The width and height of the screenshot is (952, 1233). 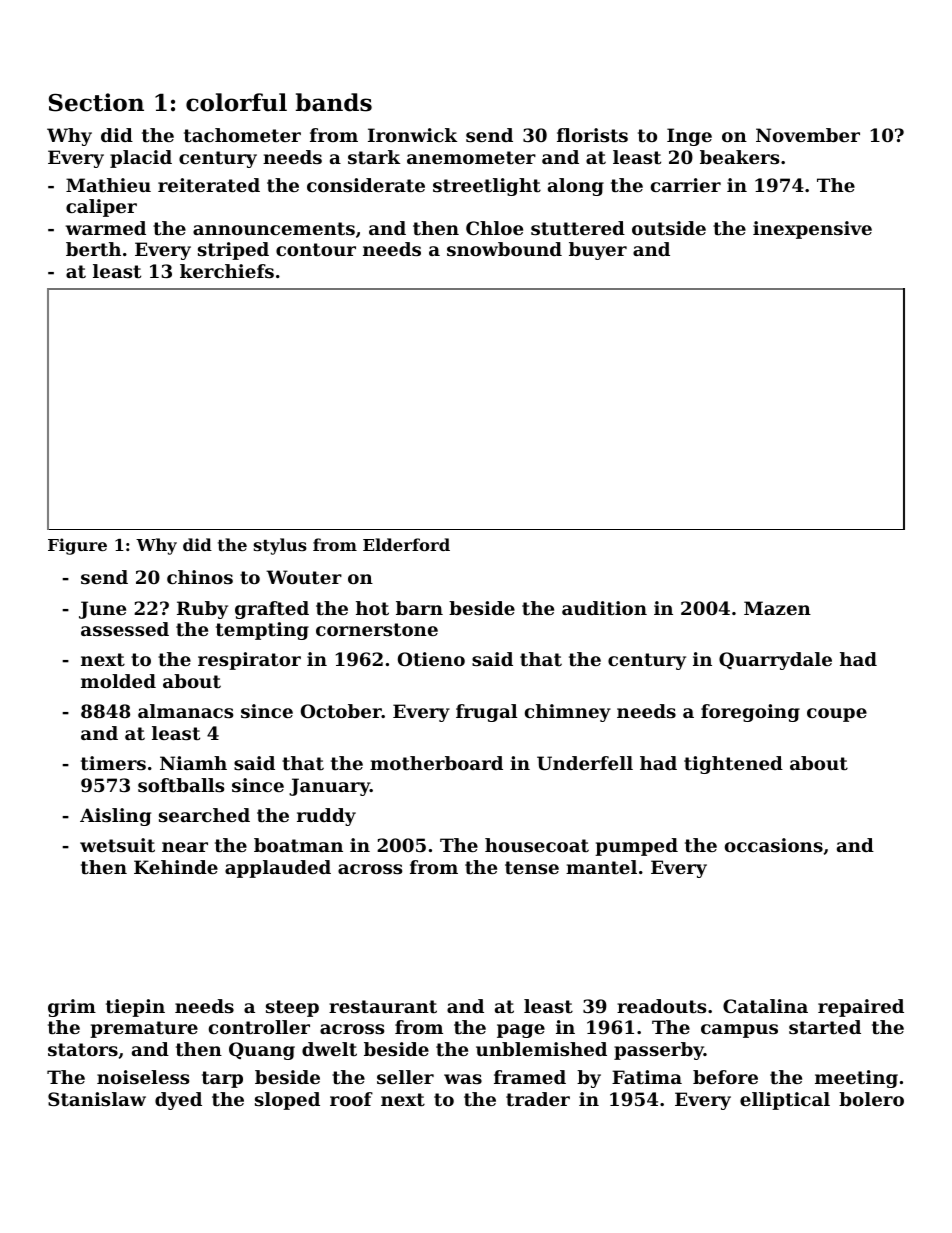 What do you see at coordinates (117, 845) in the screenshot?
I see `wetsuit` at bounding box center [117, 845].
